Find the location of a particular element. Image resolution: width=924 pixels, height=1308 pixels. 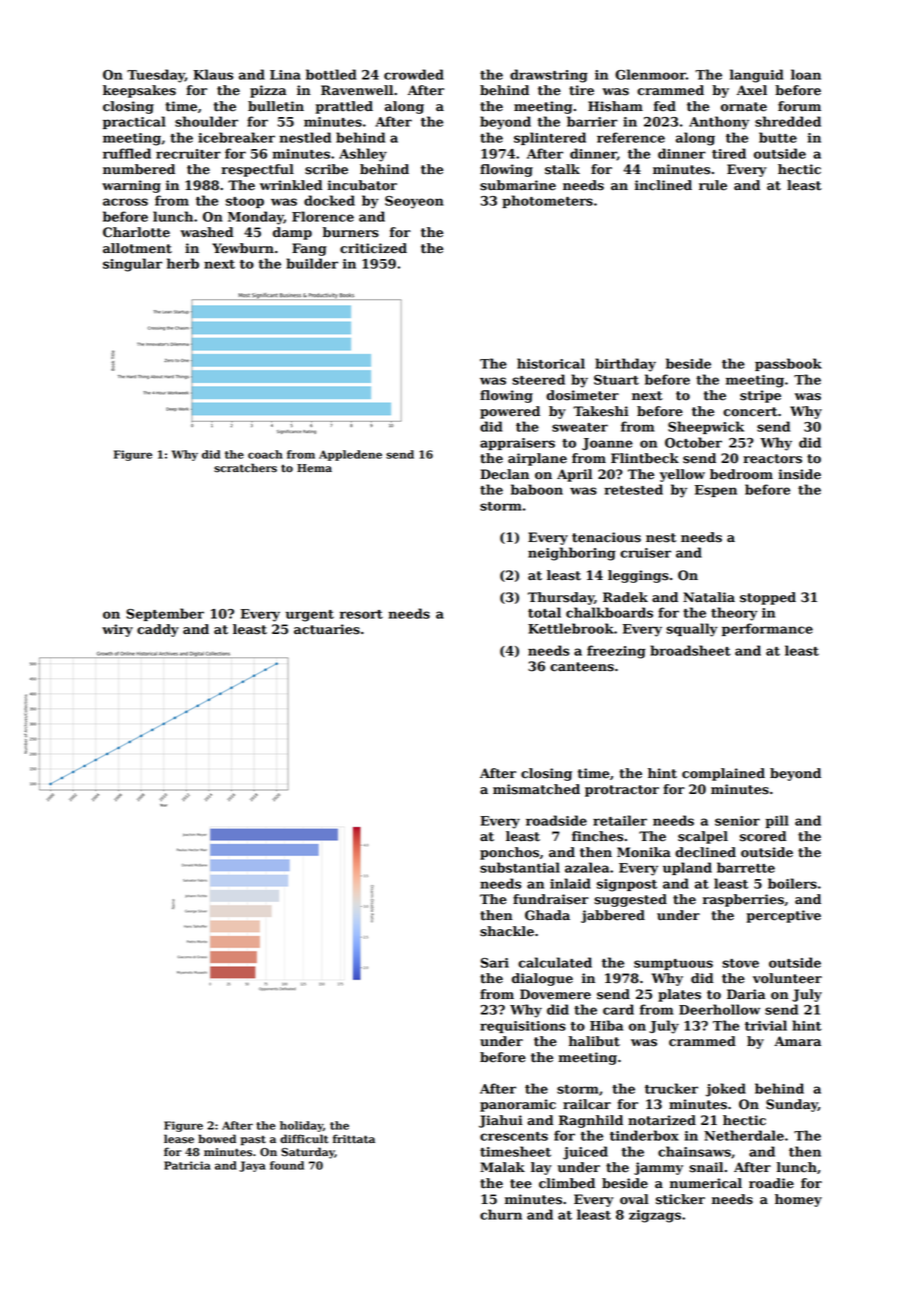

ponchos is located at coordinates (509, 853).
